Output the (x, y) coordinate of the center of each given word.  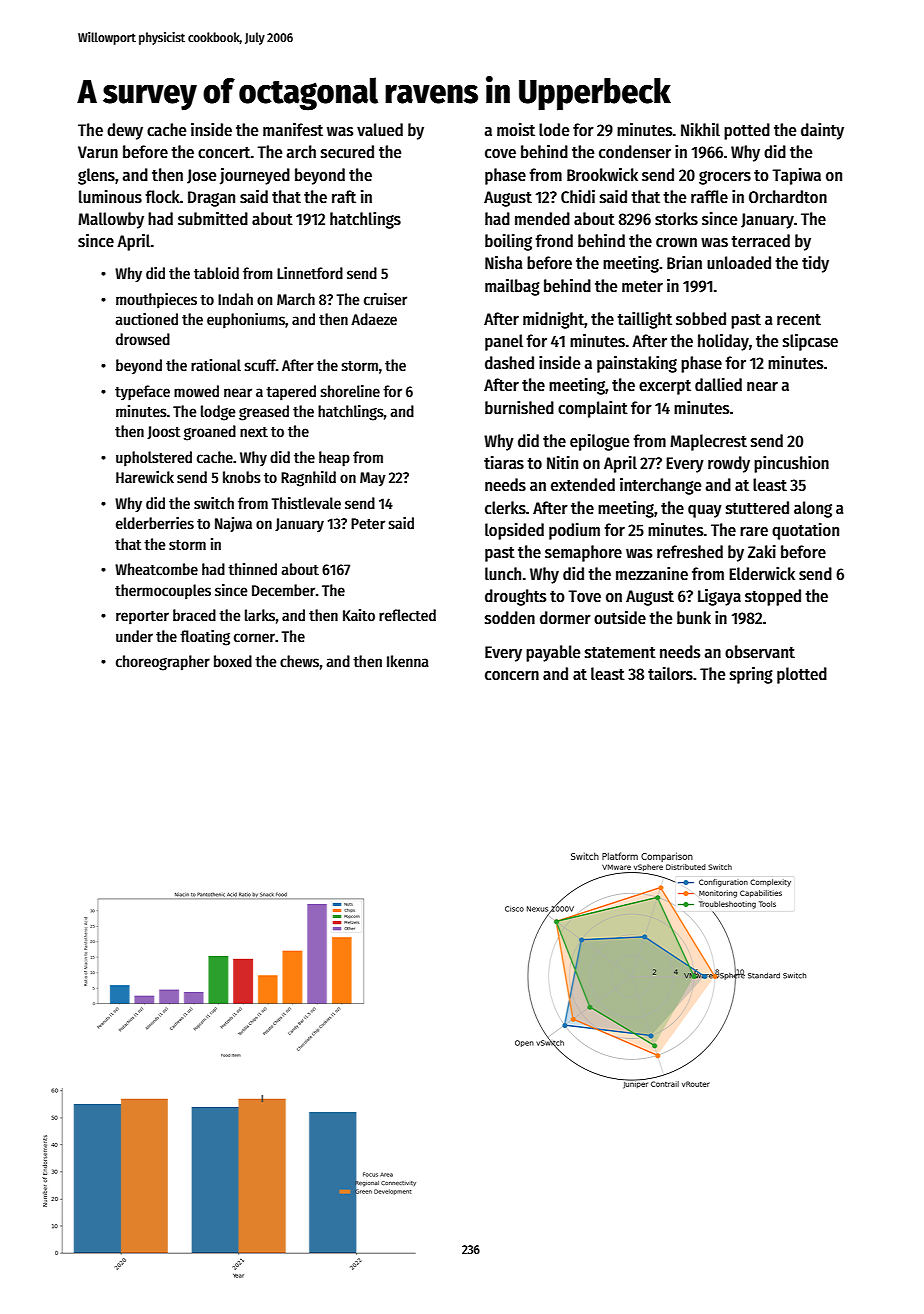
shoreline (350, 391)
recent (799, 320)
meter (642, 287)
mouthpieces (156, 301)
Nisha (504, 263)
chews (299, 661)
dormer (565, 618)
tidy (815, 264)
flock (162, 197)
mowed (196, 391)
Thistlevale (306, 503)
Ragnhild (308, 479)
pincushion (791, 464)
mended (542, 219)
